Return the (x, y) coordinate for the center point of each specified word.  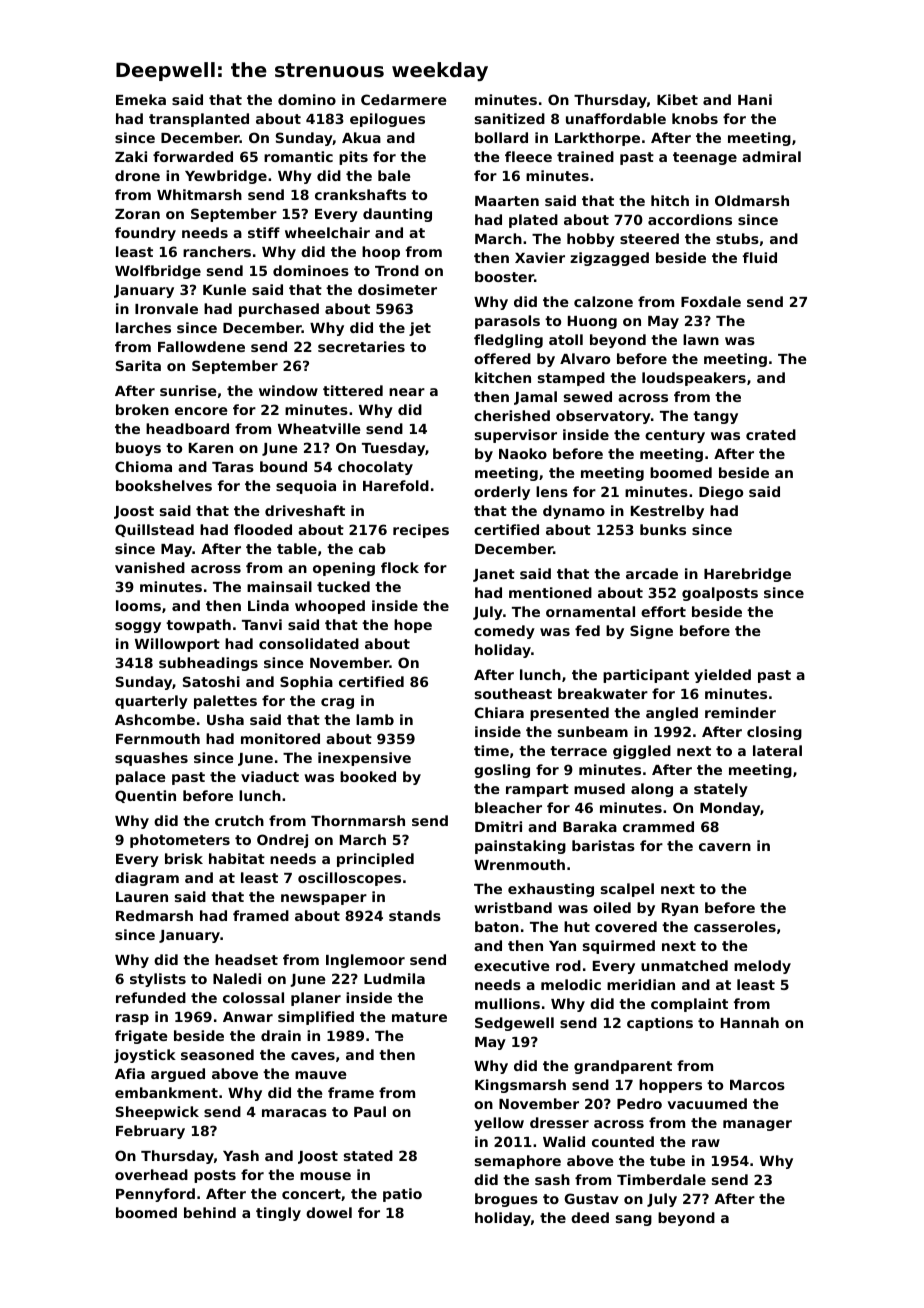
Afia (130, 1073)
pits (353, 158)
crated (771, 434)
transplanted (199, 120)
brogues (506, 1200)
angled (672, 714)
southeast (513, 693)
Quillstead (154, 530)
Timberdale (661, 1179)
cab (372, 548)
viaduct (270, 776)
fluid (760, 257)
